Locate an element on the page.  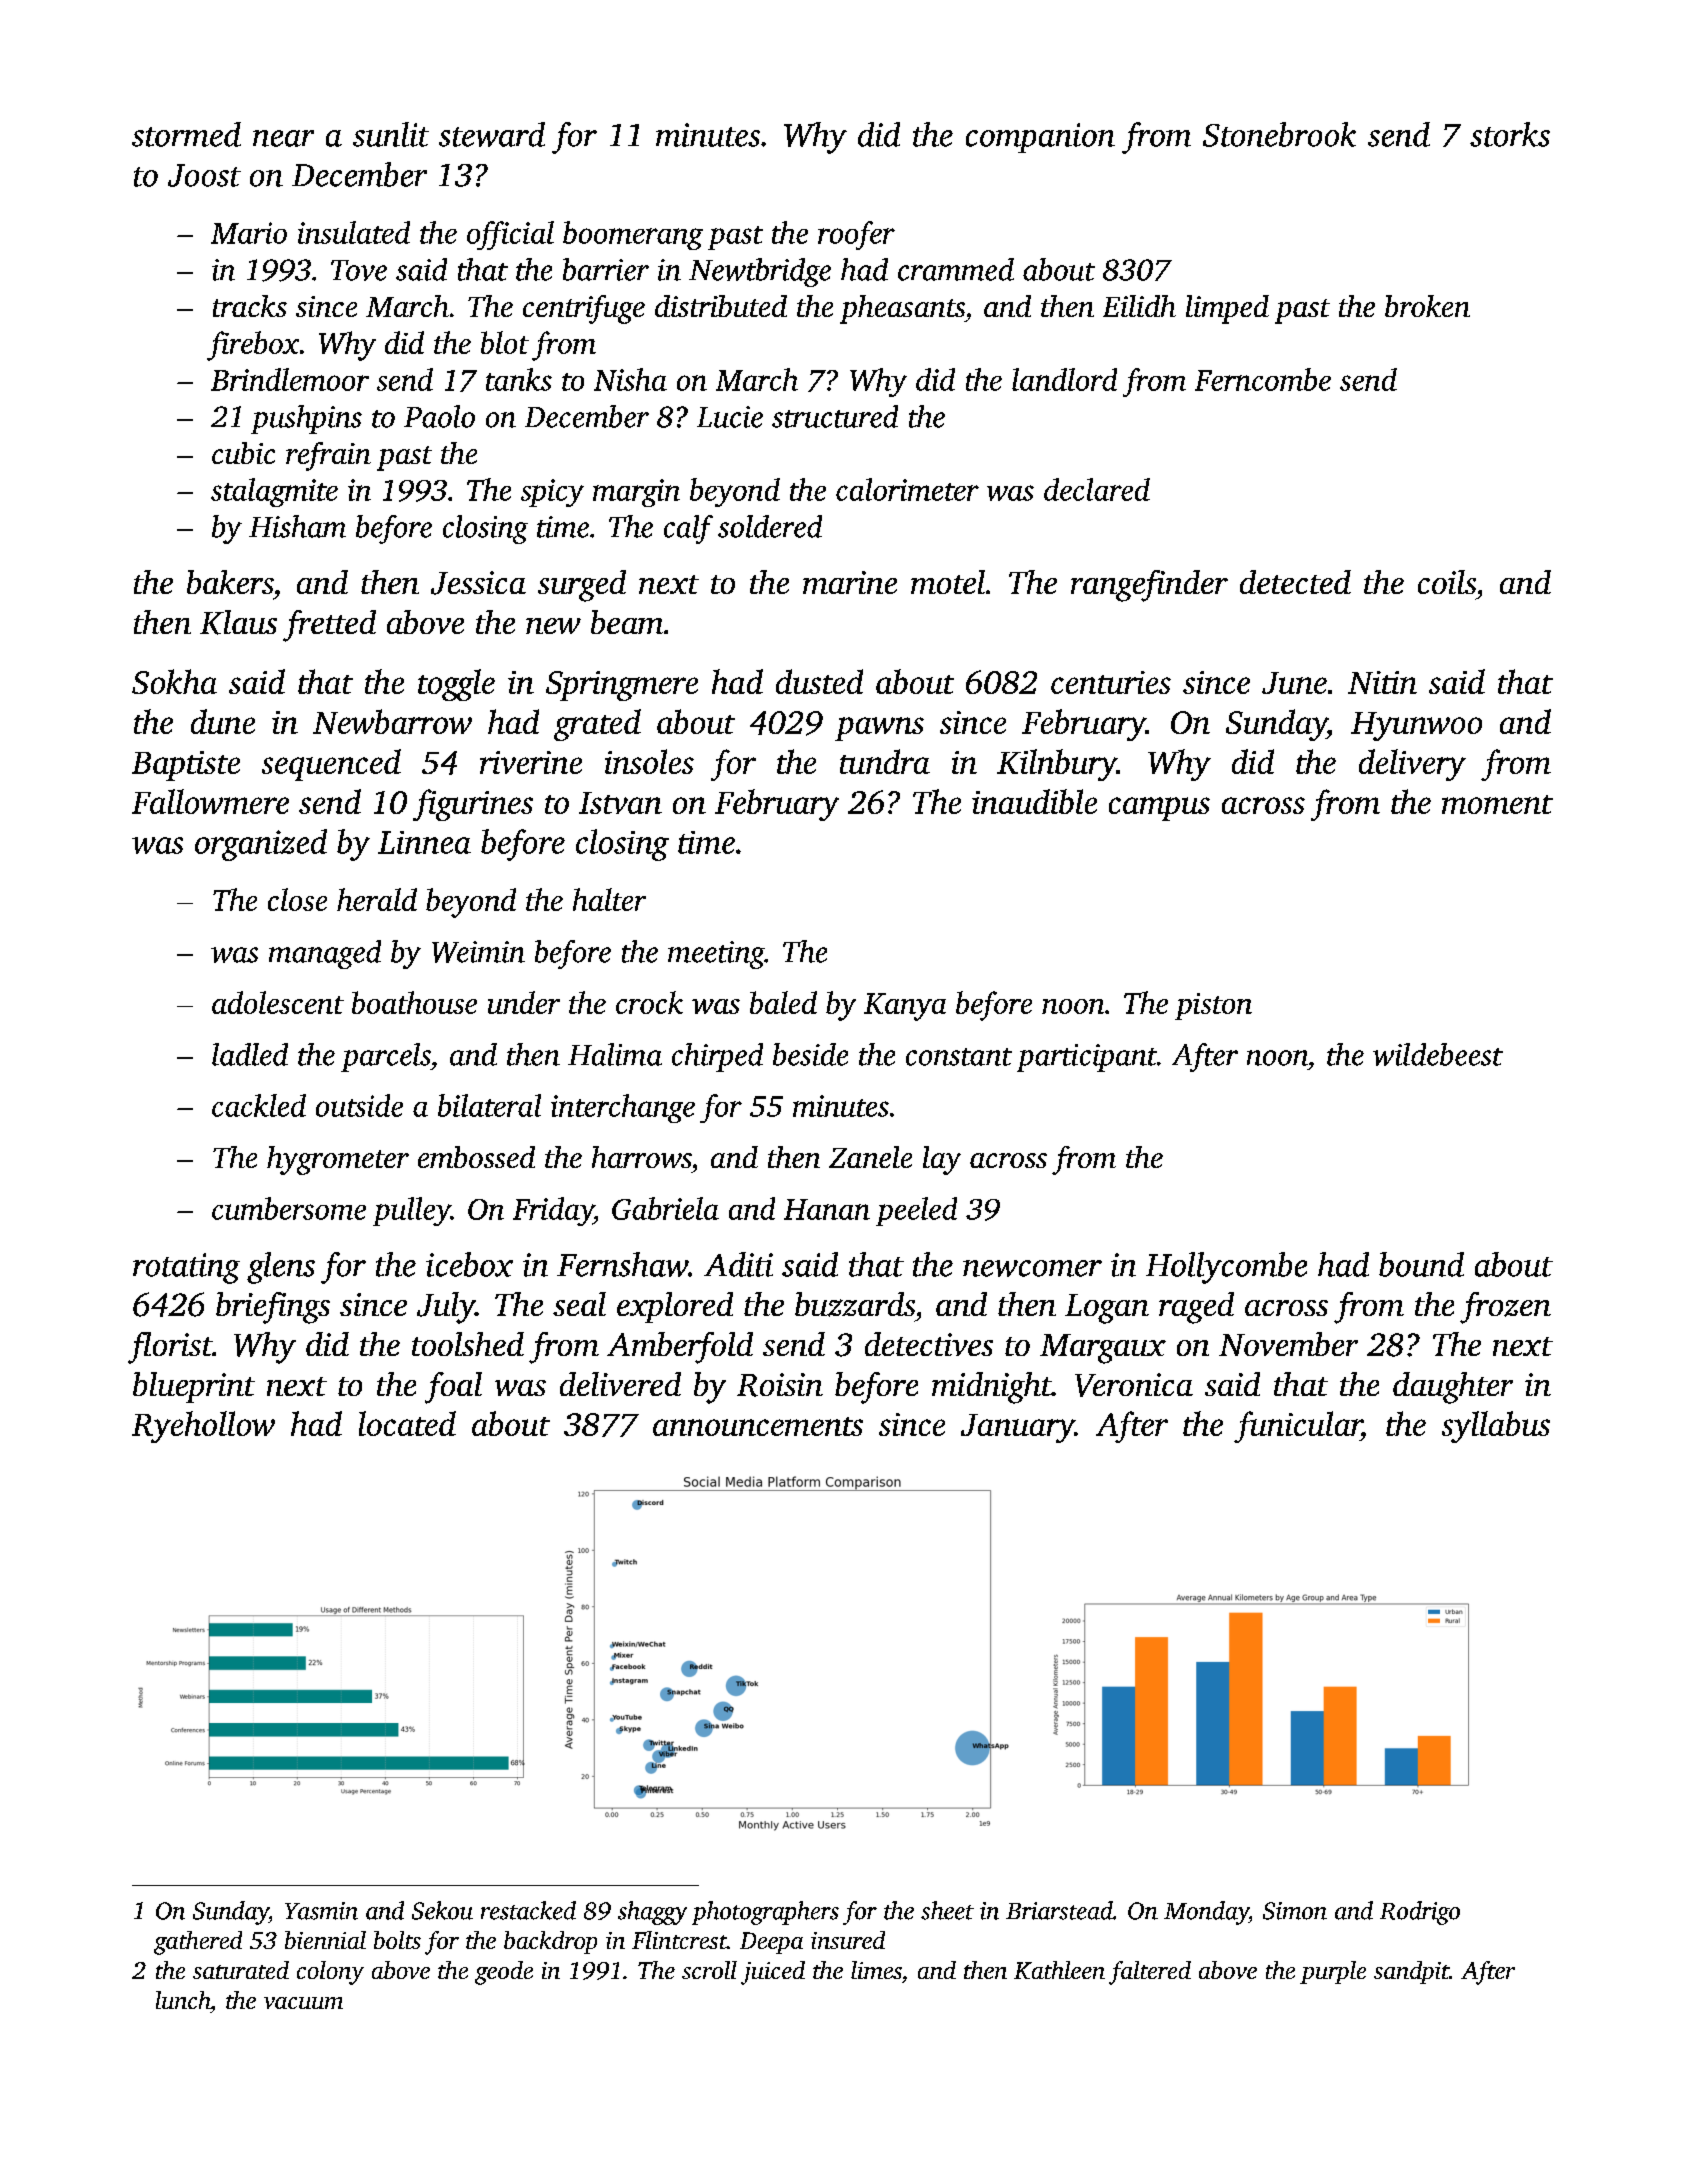
companion is located at coordinates (1040, 138).
